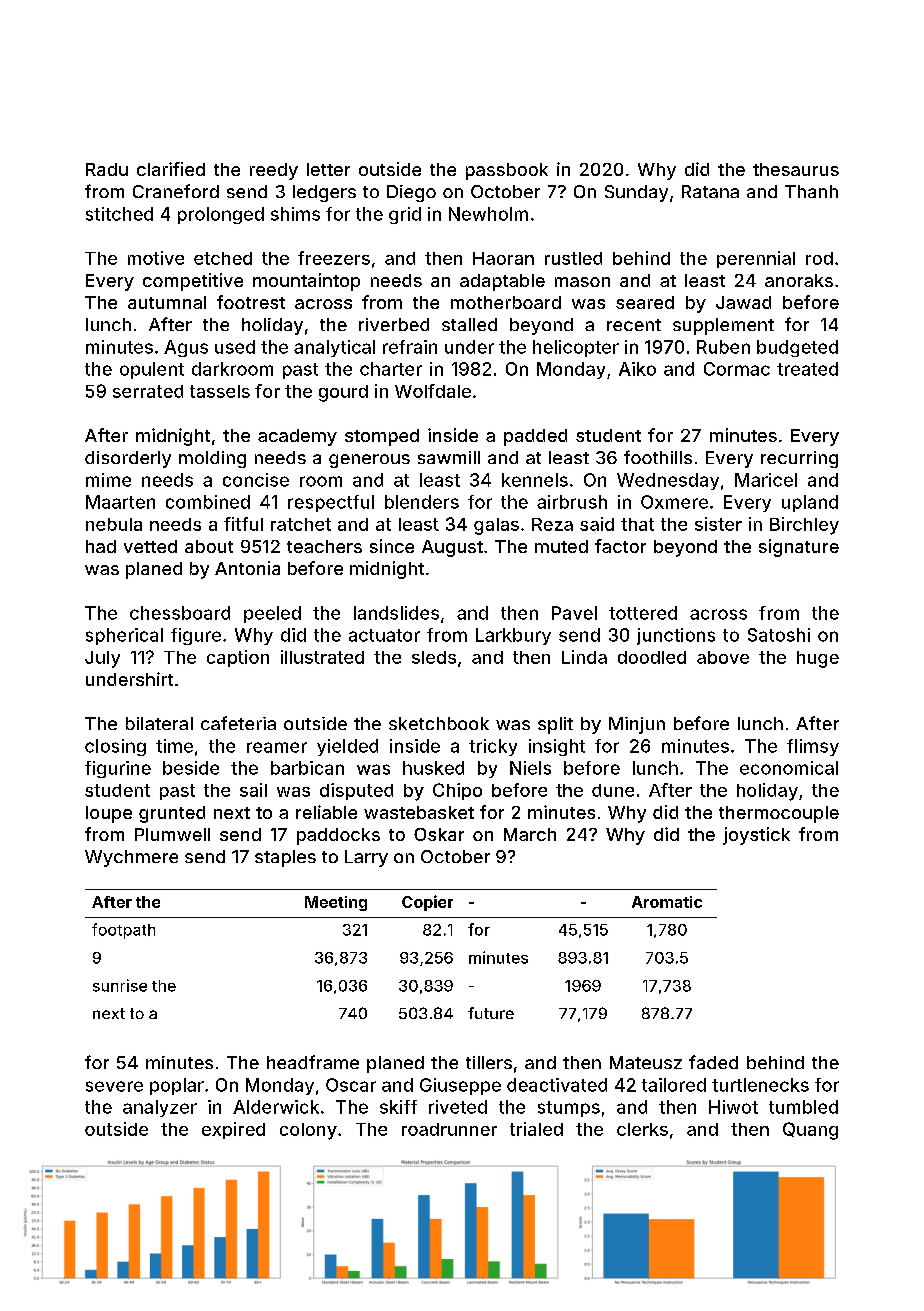 Image resolution: width=924 pixels, height=1311 pixels. I want to click on recurring, so click(799, 459).
